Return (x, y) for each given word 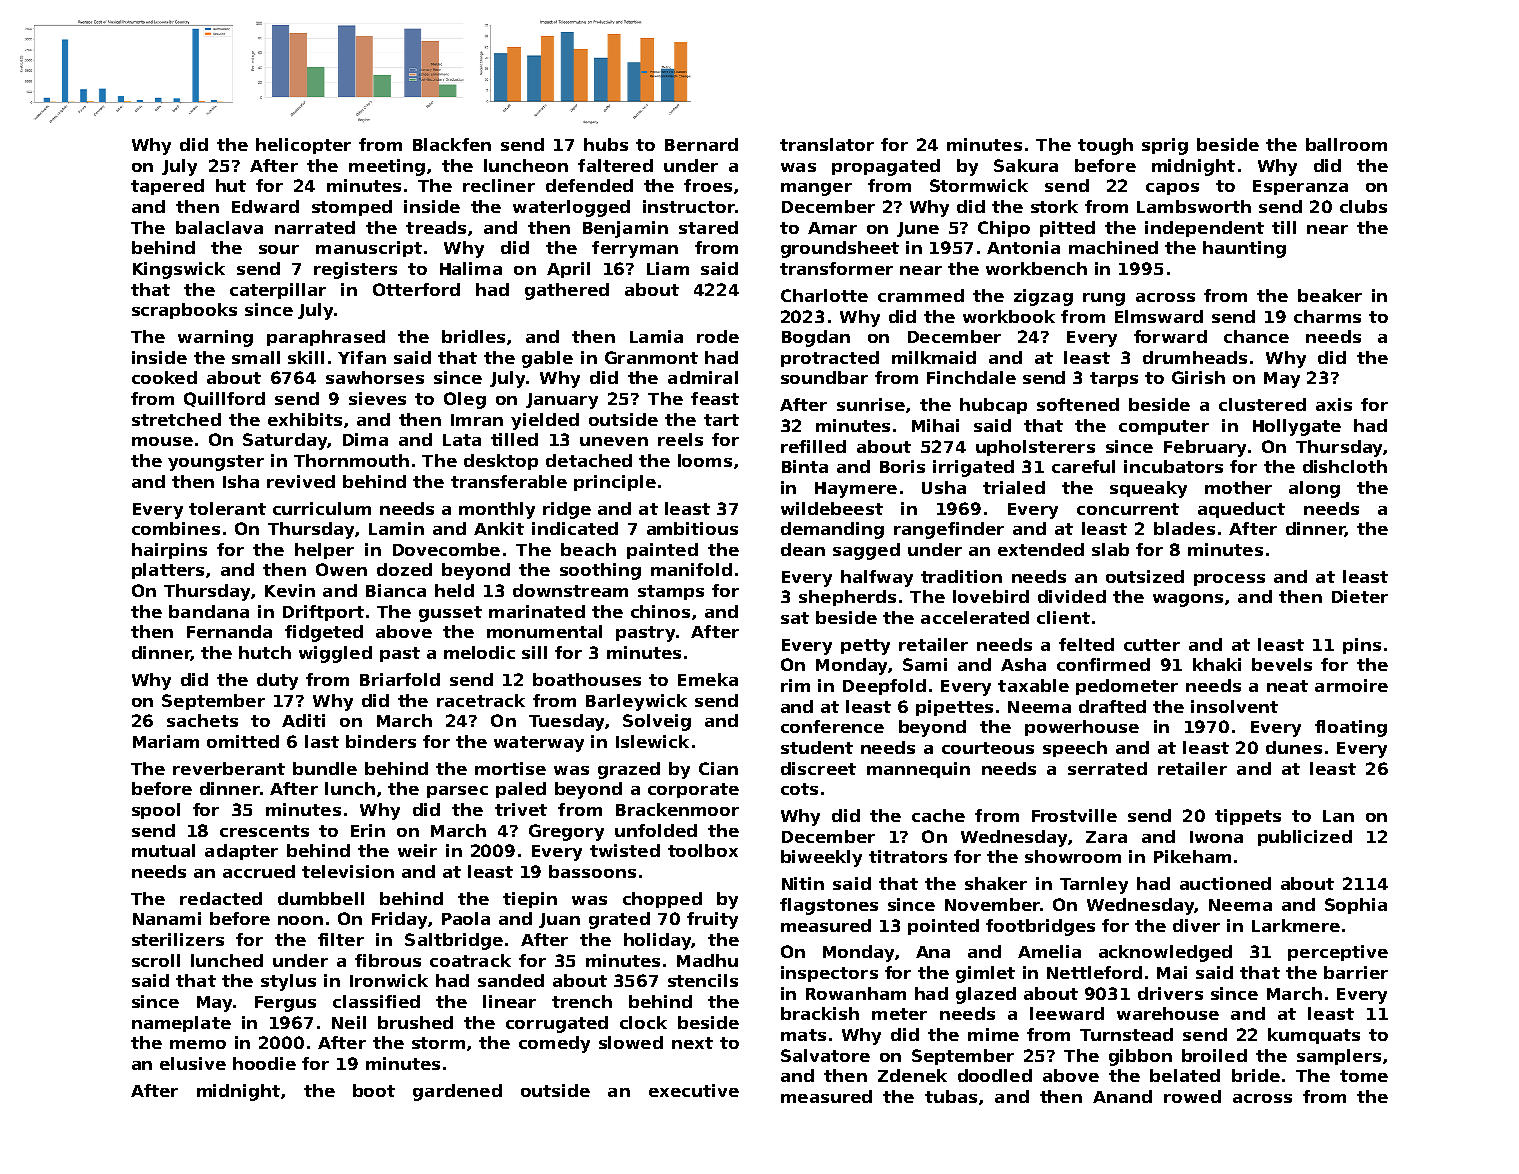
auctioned (1225, 883)
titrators (908, 856)
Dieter (1360, 596)
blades (1184, 528)
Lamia (656, 336)
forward (1170, 336)
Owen (341, 569)
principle (615, 483)
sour (279, 249)
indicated (575, 528)
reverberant (229, 768)
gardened (457, 1092)
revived (301, 481)
